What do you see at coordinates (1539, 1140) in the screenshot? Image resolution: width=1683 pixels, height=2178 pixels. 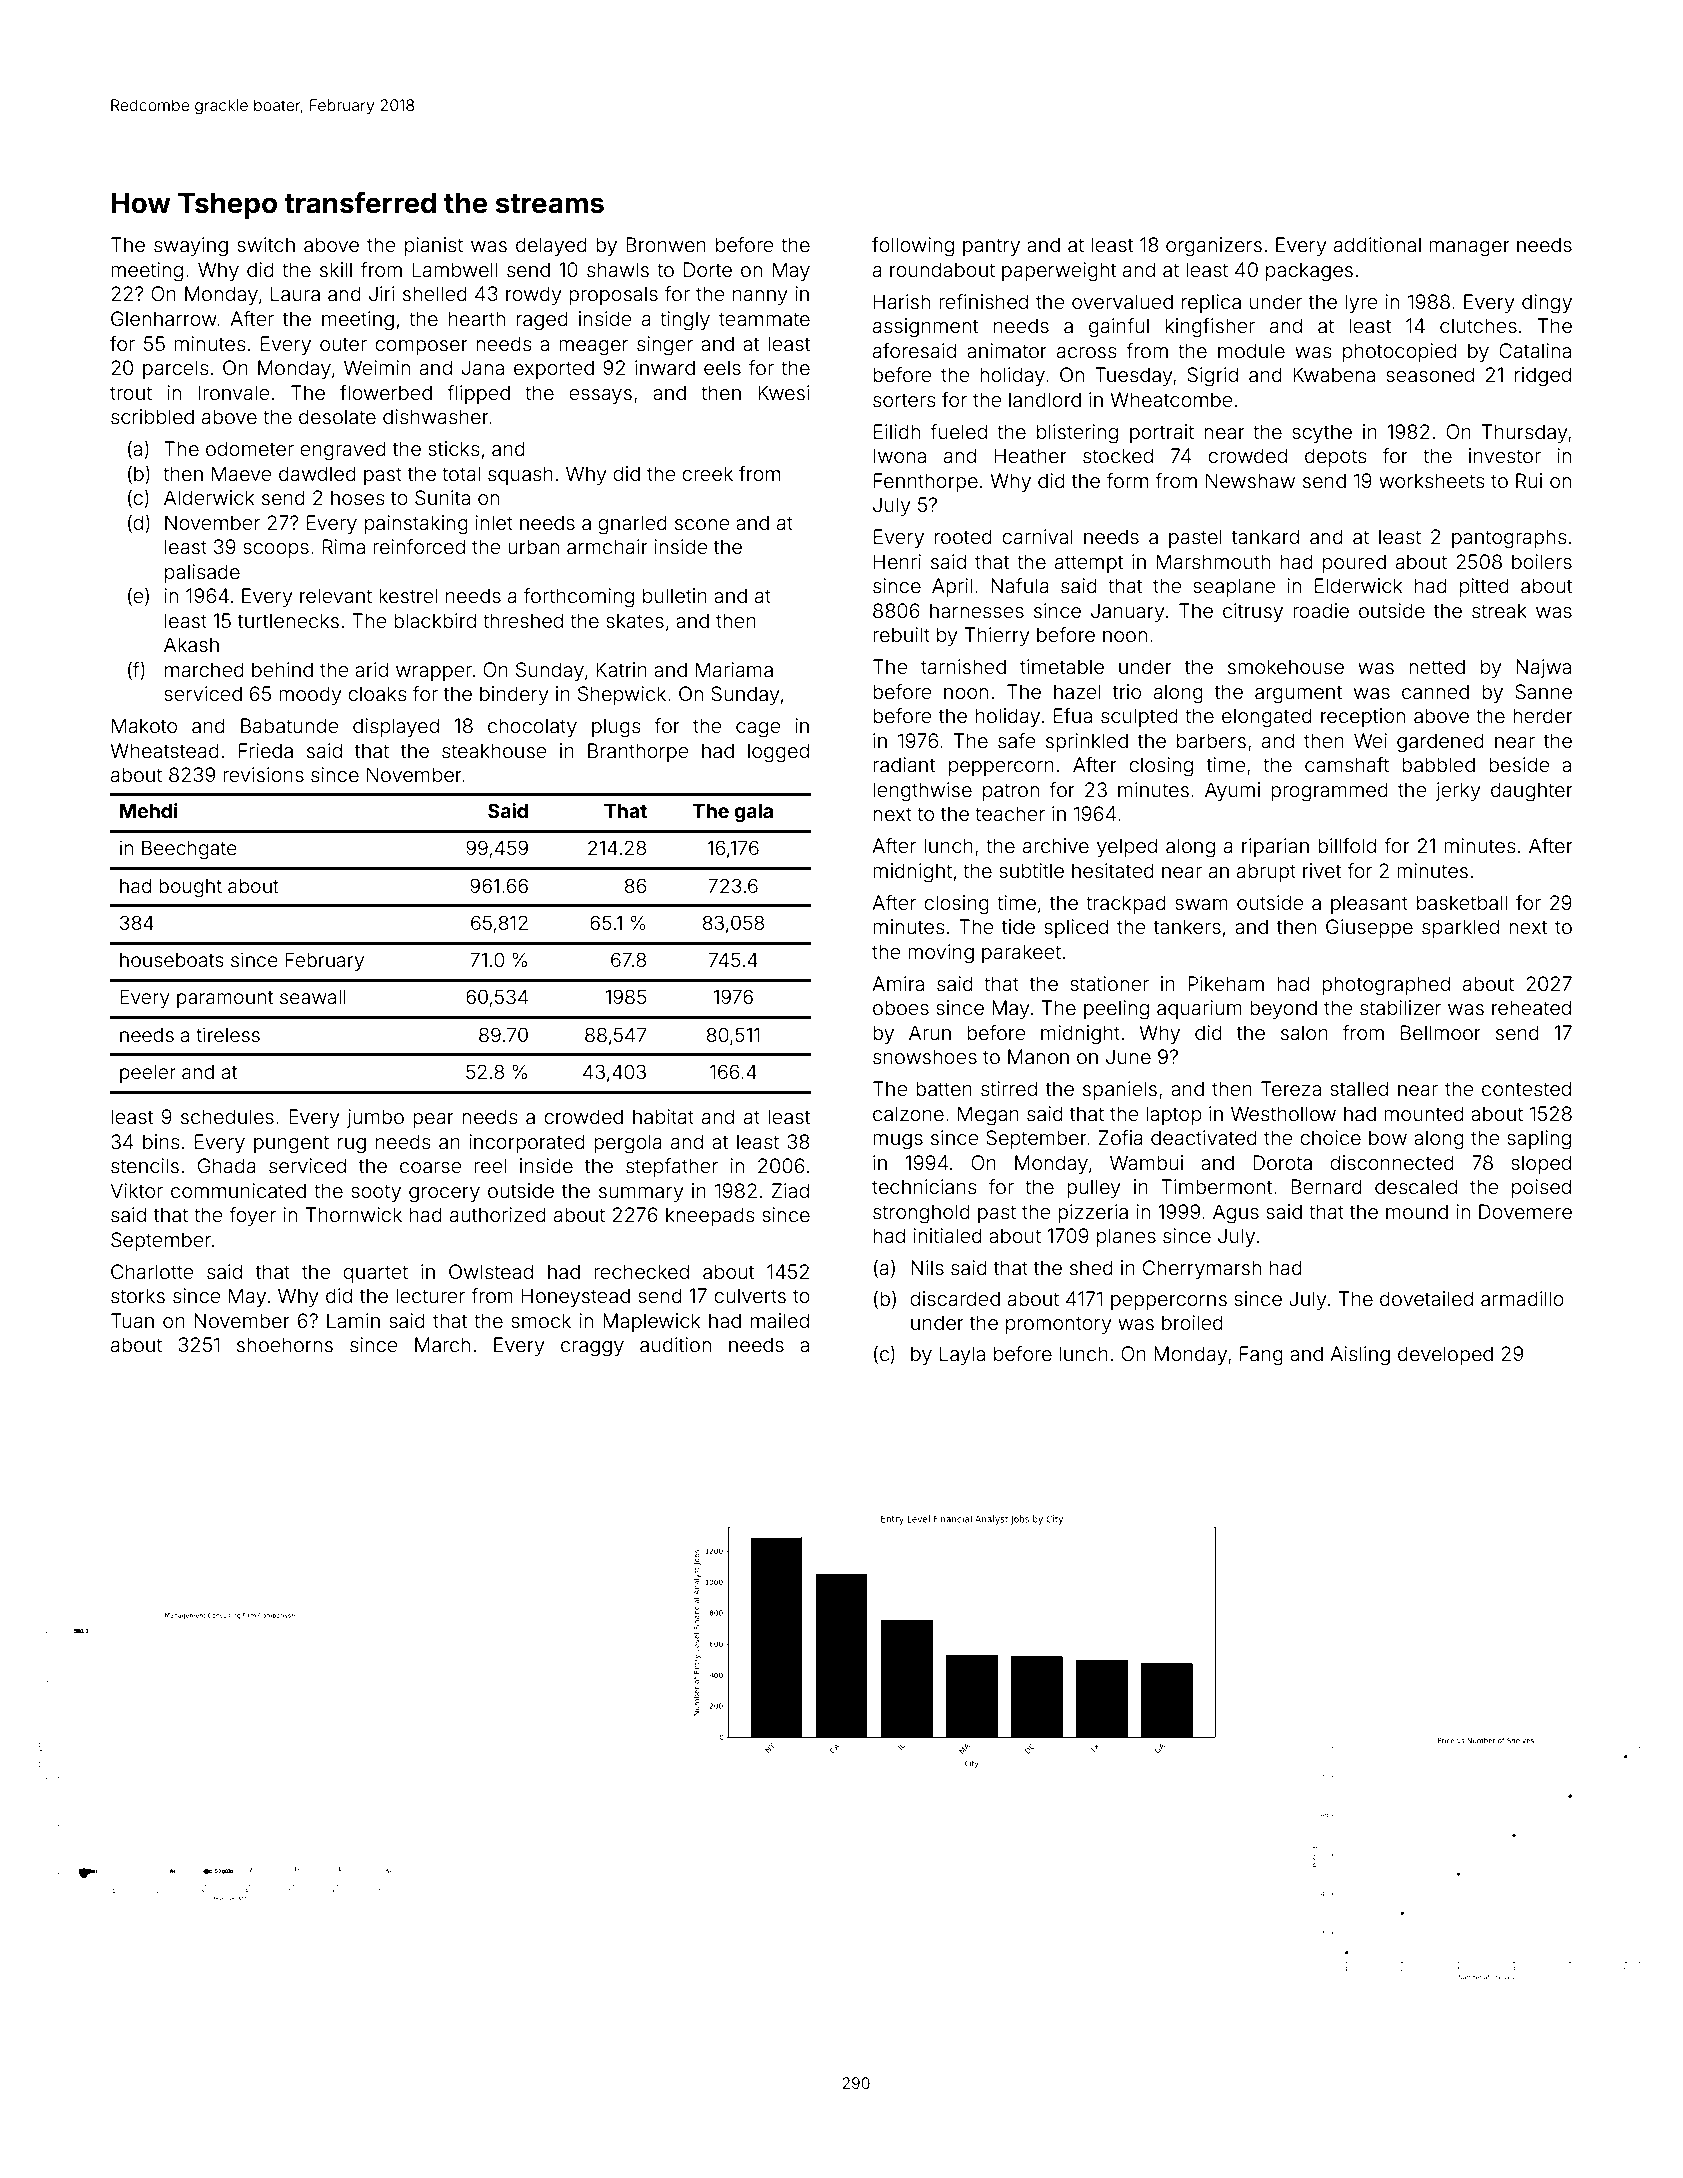 I see `sapling` at bounding box center [1539, 1140].
